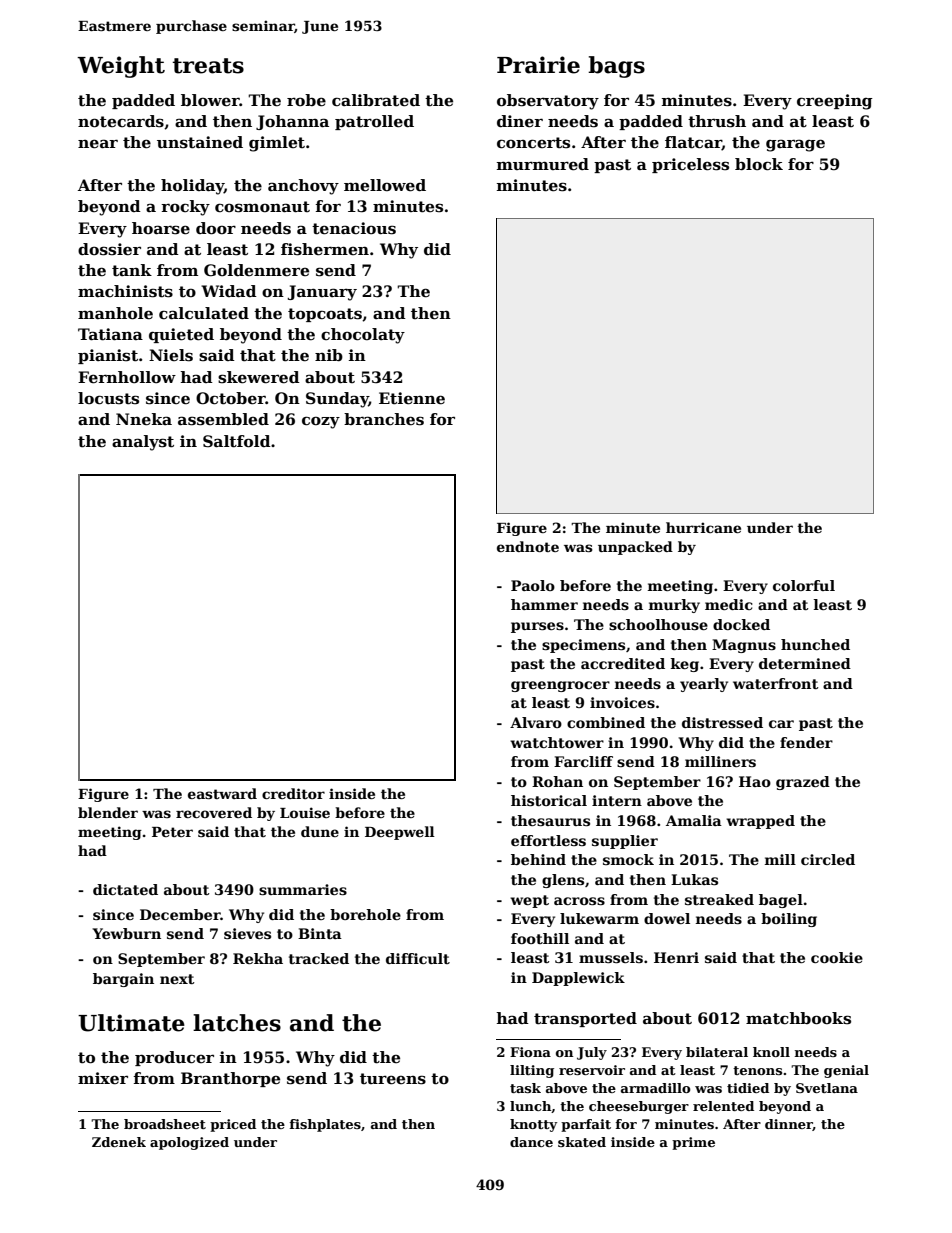  I want to click on Deepwell, so click(400, 833).
